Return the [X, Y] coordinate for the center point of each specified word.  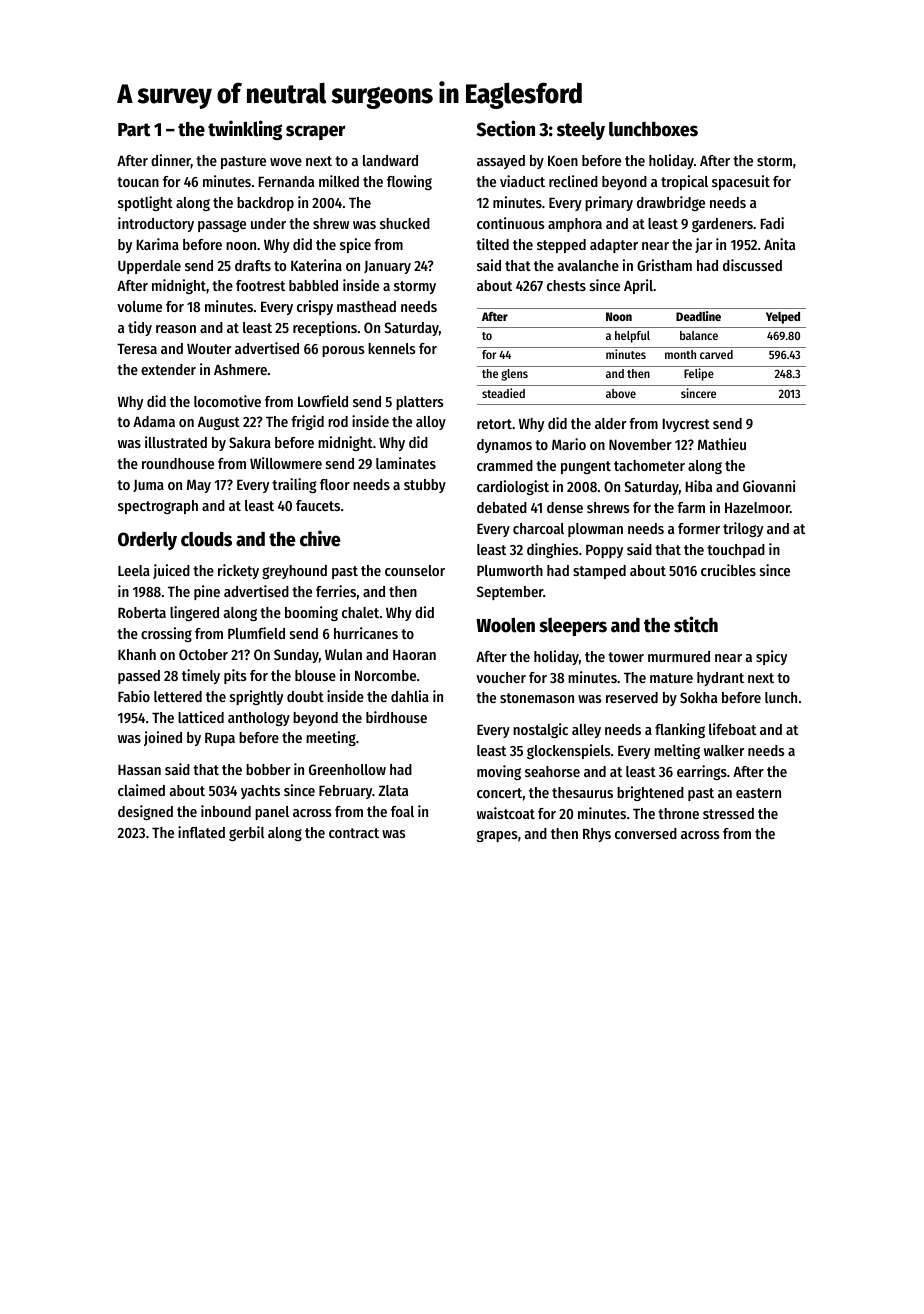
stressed [728, 813]
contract [354, 833]
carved [716, 354]
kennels [392, 348]
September [510, 593]
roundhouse [178, 463]
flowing [409, 182]
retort [494, 424]
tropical [684, 182]
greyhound [294, 572]
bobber [268, 769]
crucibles [728, 570]
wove [286, 162]
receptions [325, 328]
